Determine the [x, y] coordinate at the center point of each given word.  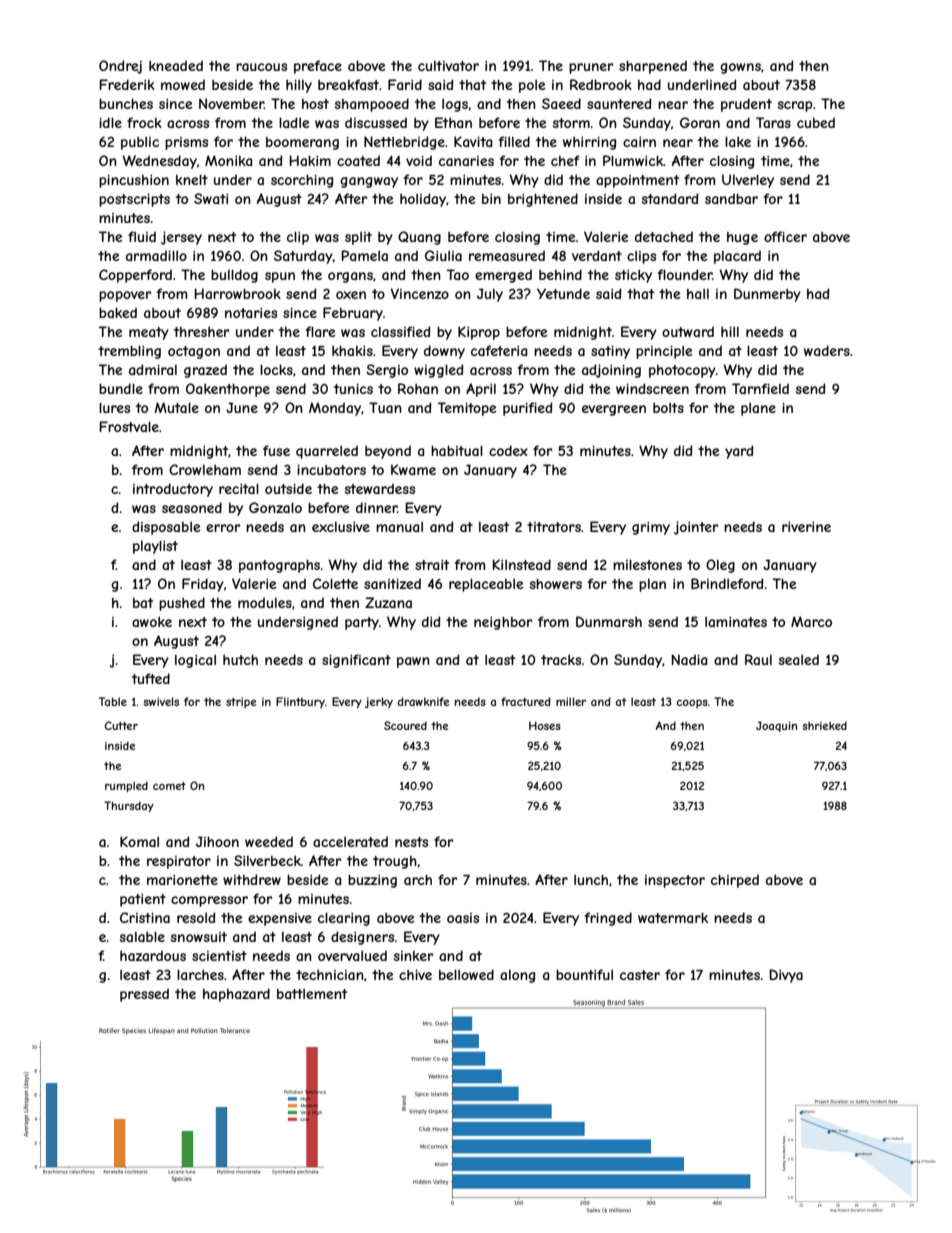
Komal [139, 841]
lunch [591, 879]
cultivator [448, 66]
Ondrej [120, 67]
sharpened [653, 67]
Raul [758, 659]
